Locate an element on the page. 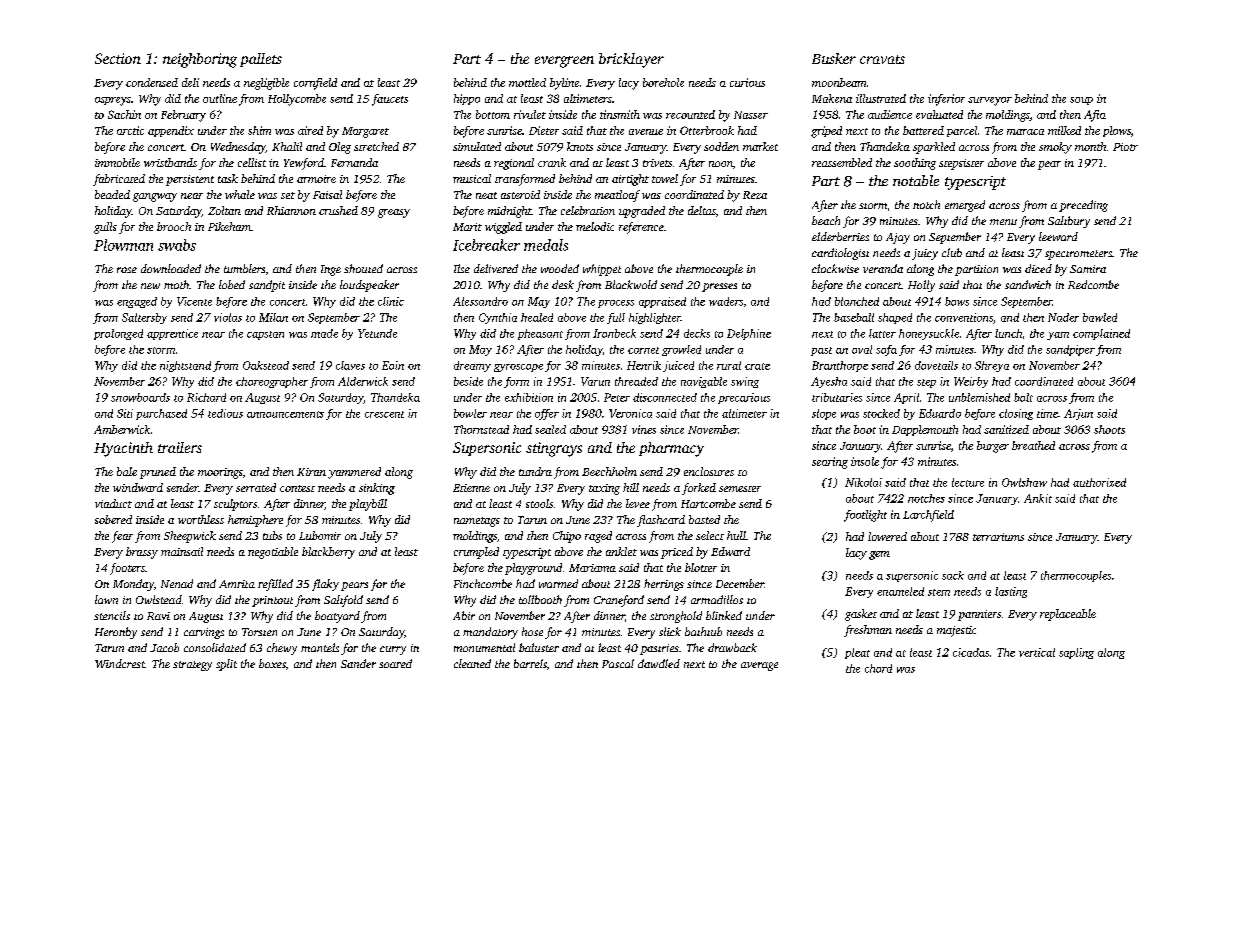 Image resolution: width=1233 pixels, height=952 pixels. Icebreaker is located at coordinates (486, 245).
